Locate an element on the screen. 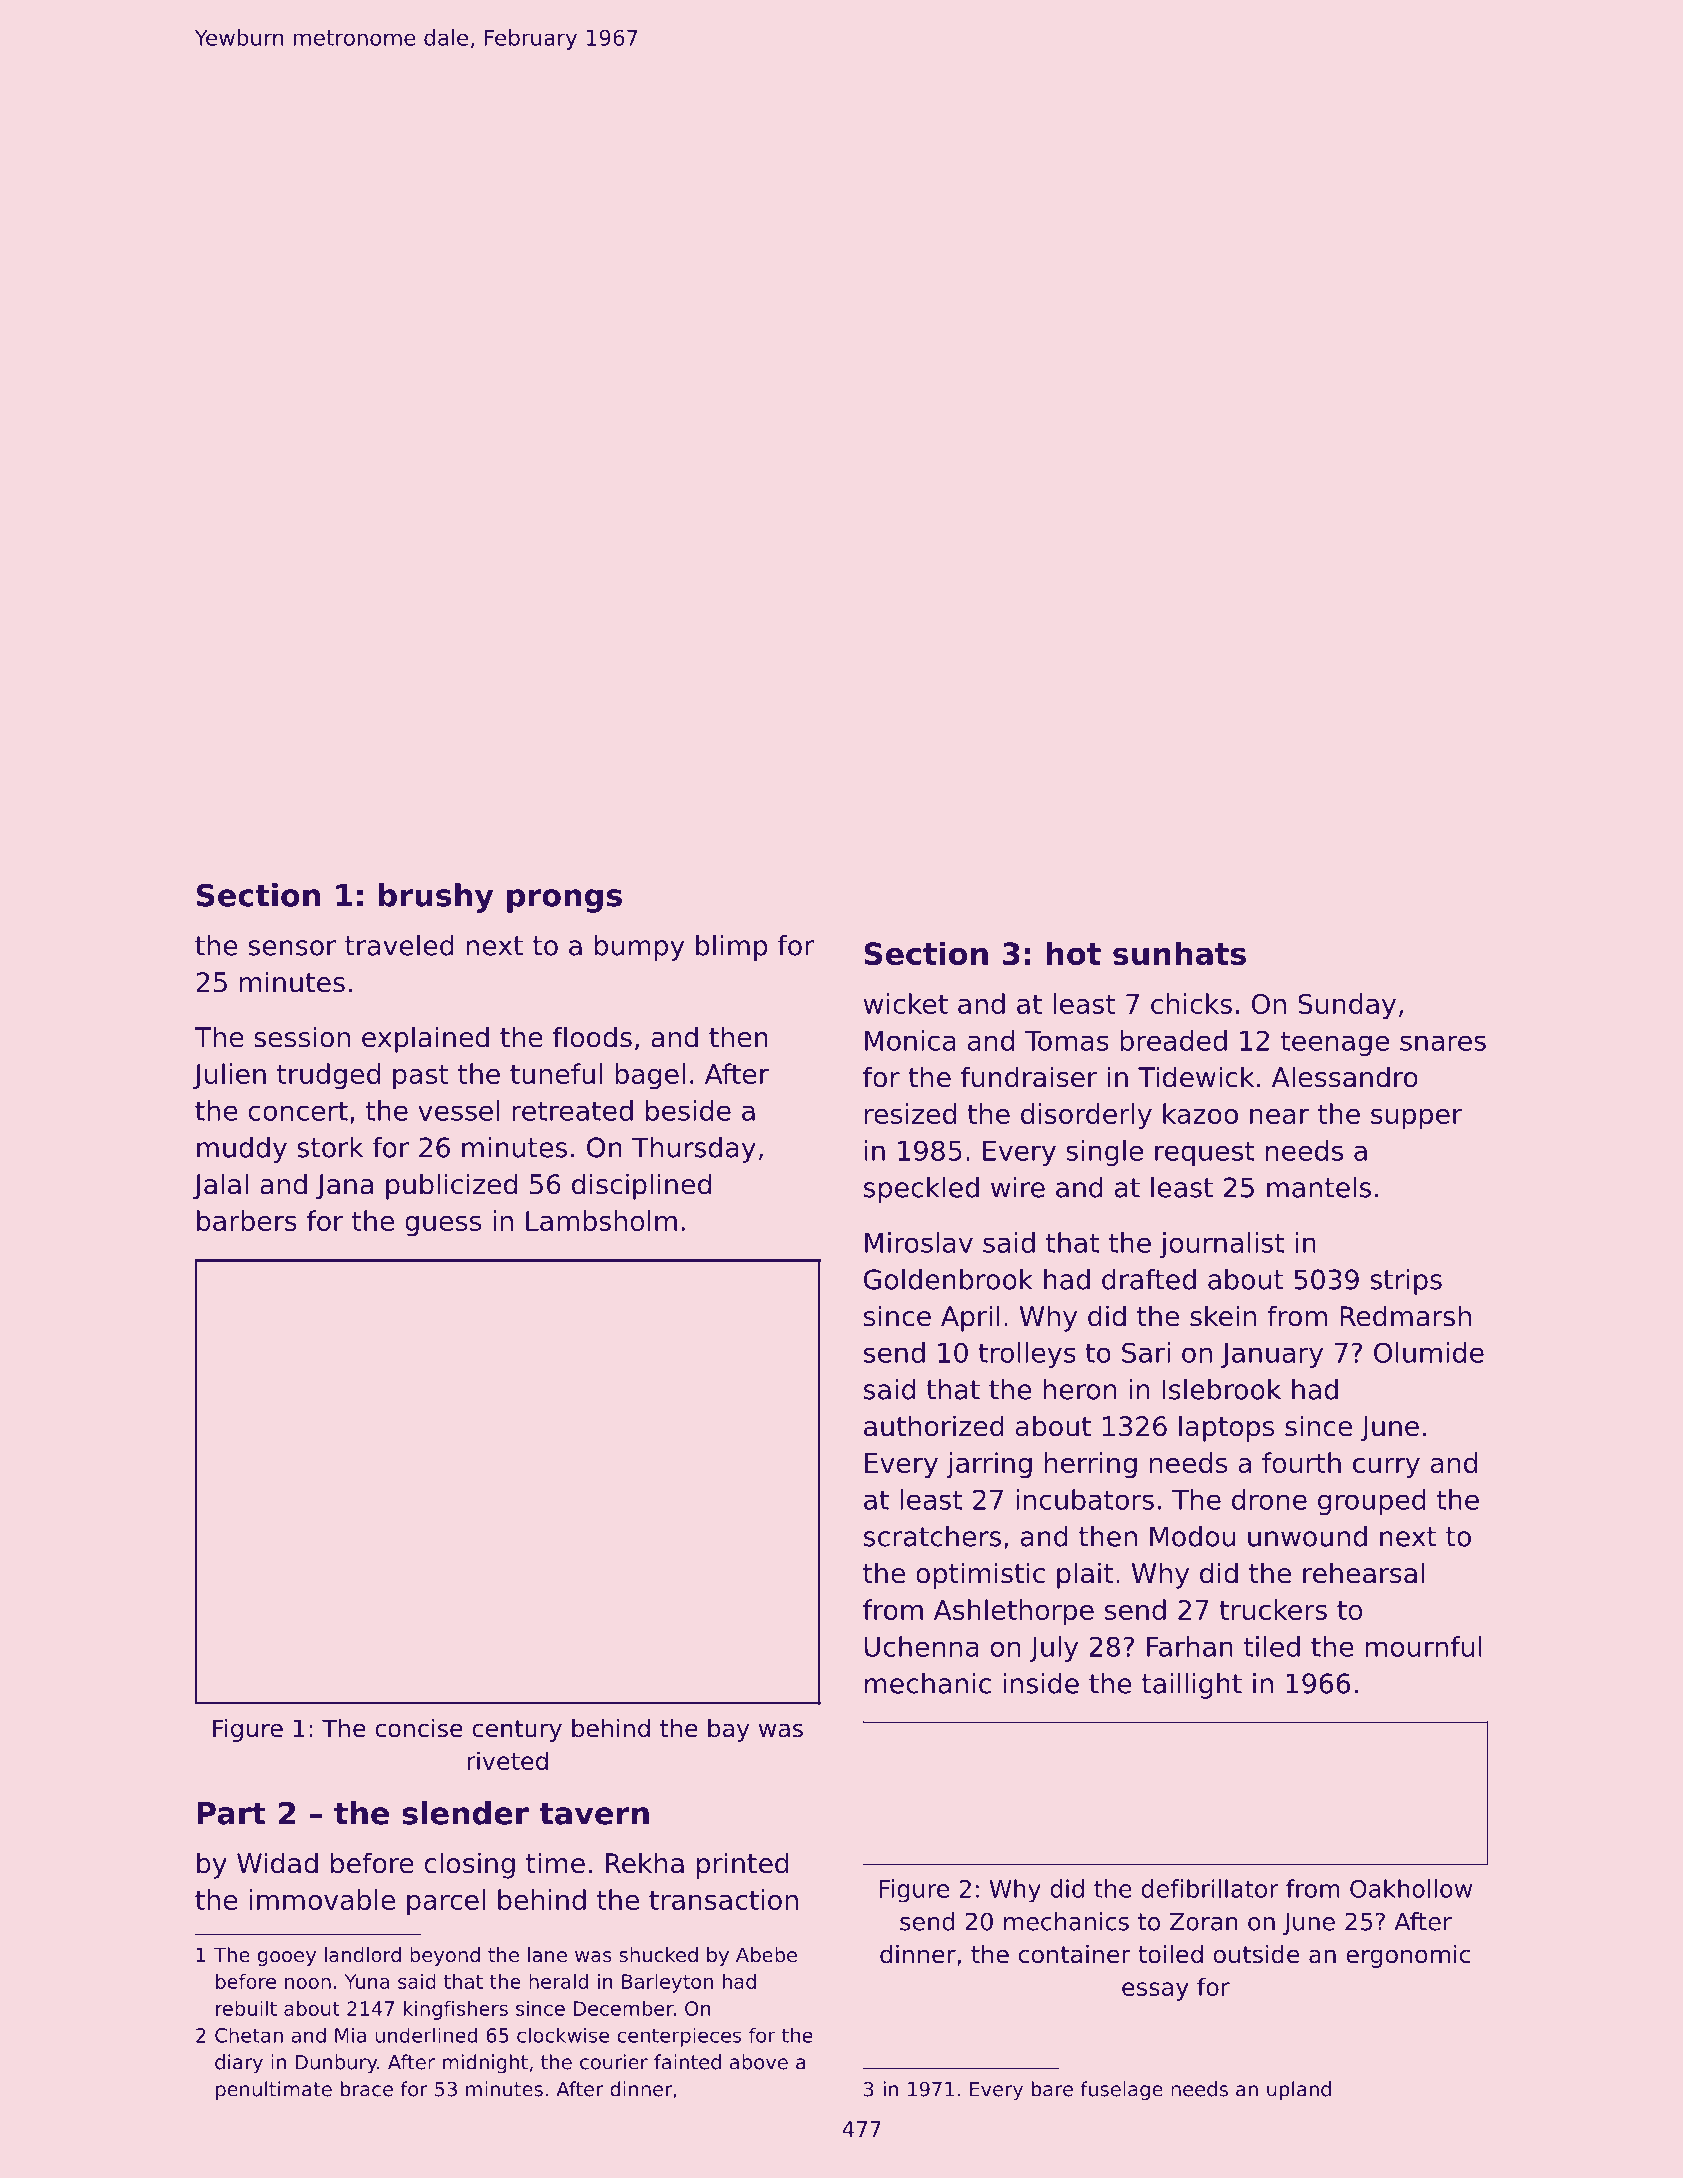  barbers is located at coordinates (247, 1220).
